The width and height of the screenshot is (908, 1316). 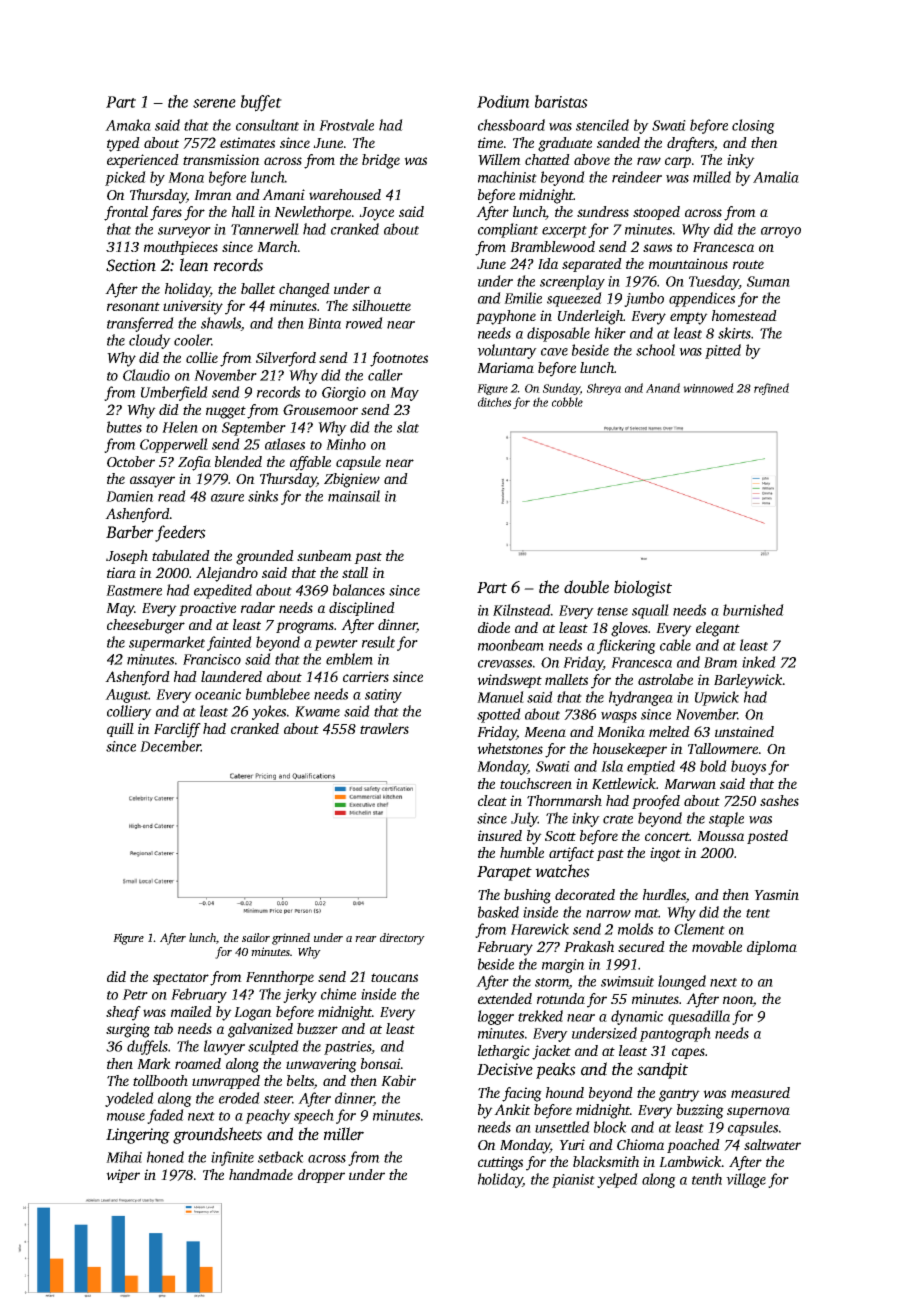 I want to click on ditches, so click(x=494, y=402).
